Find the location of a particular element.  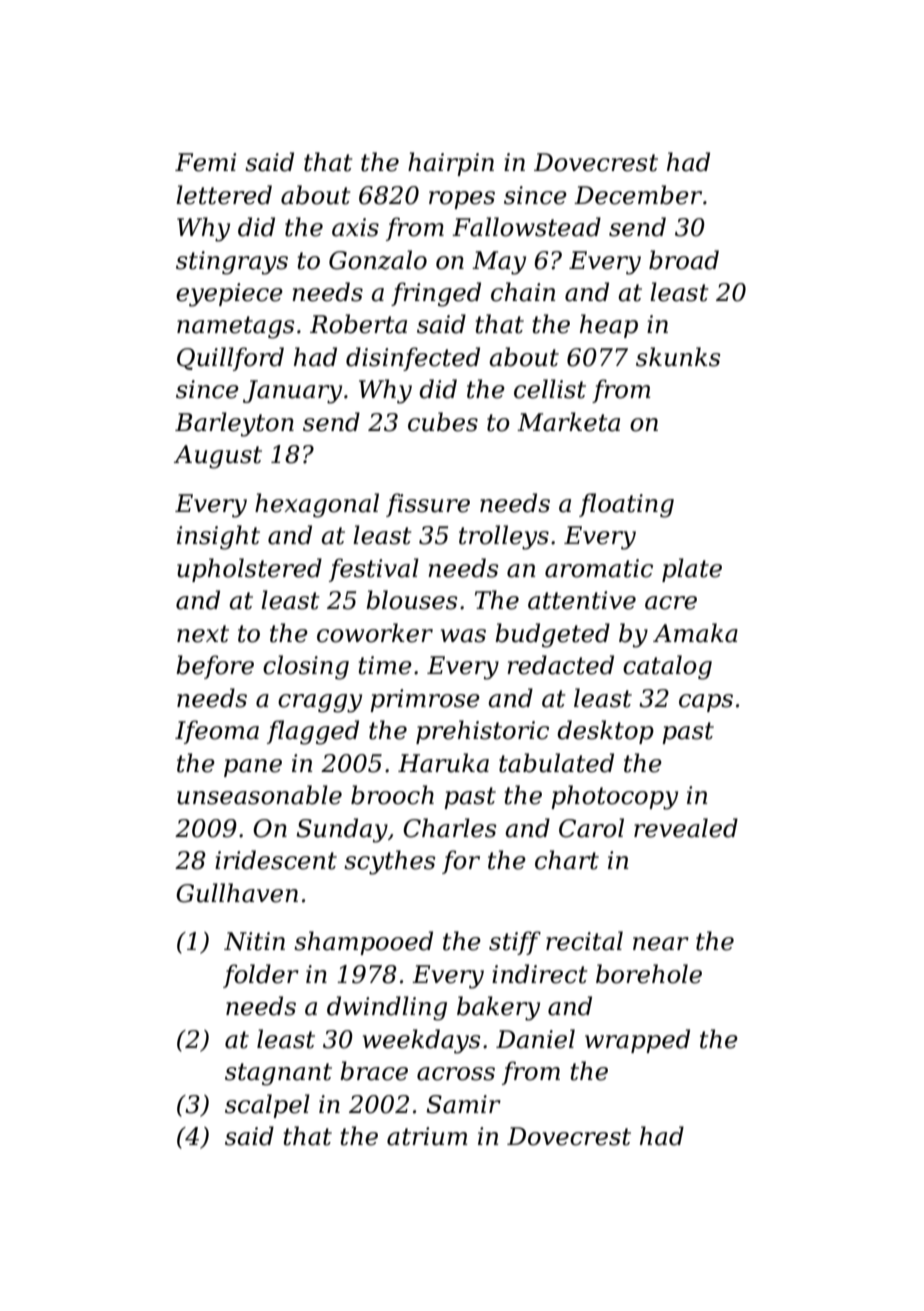

Daniel is located at coordinates (535, 1039).
